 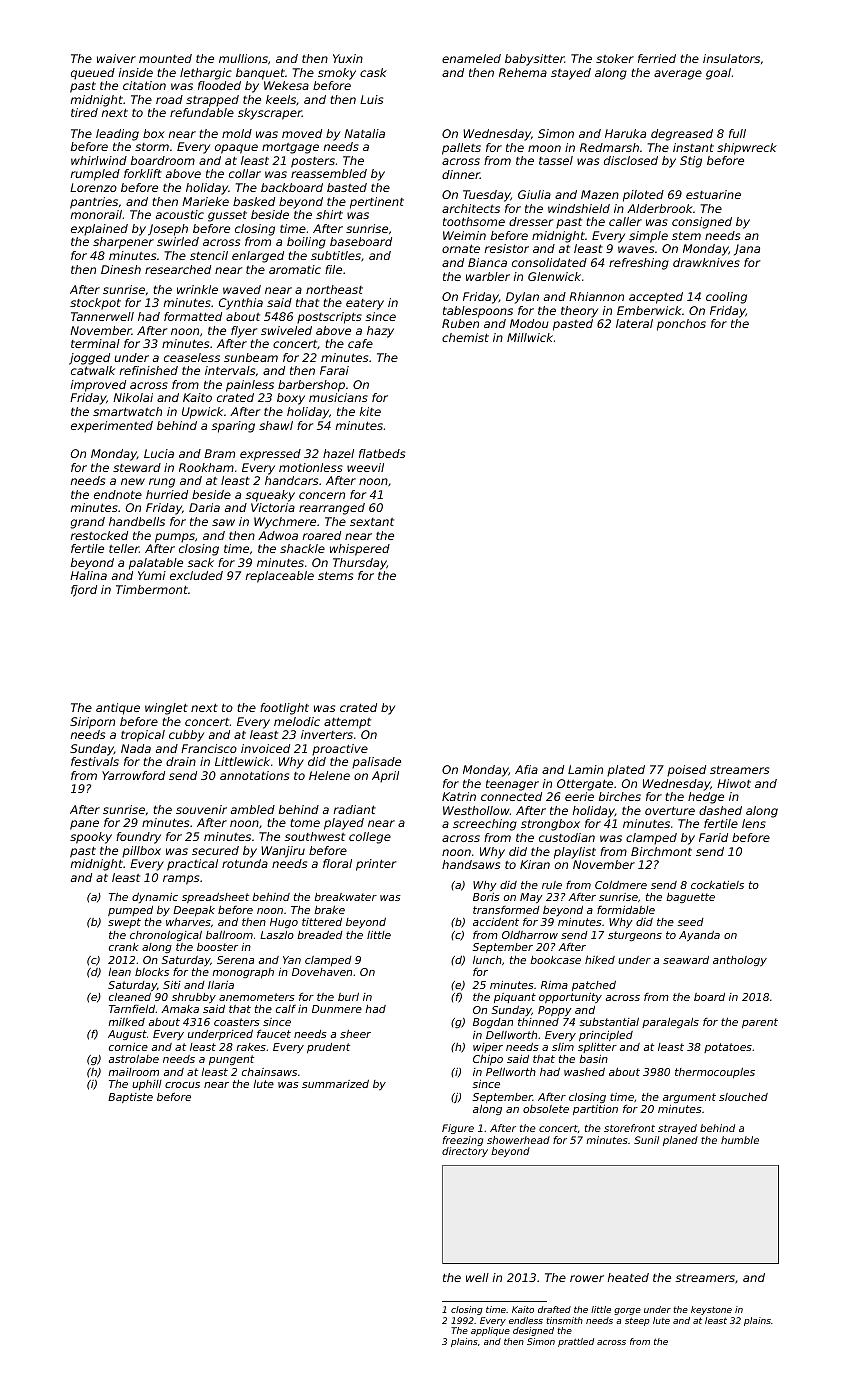 What do you see at coordinates (747, 250) in the image?
I see `Jana` at bounding box center [747, 250].
